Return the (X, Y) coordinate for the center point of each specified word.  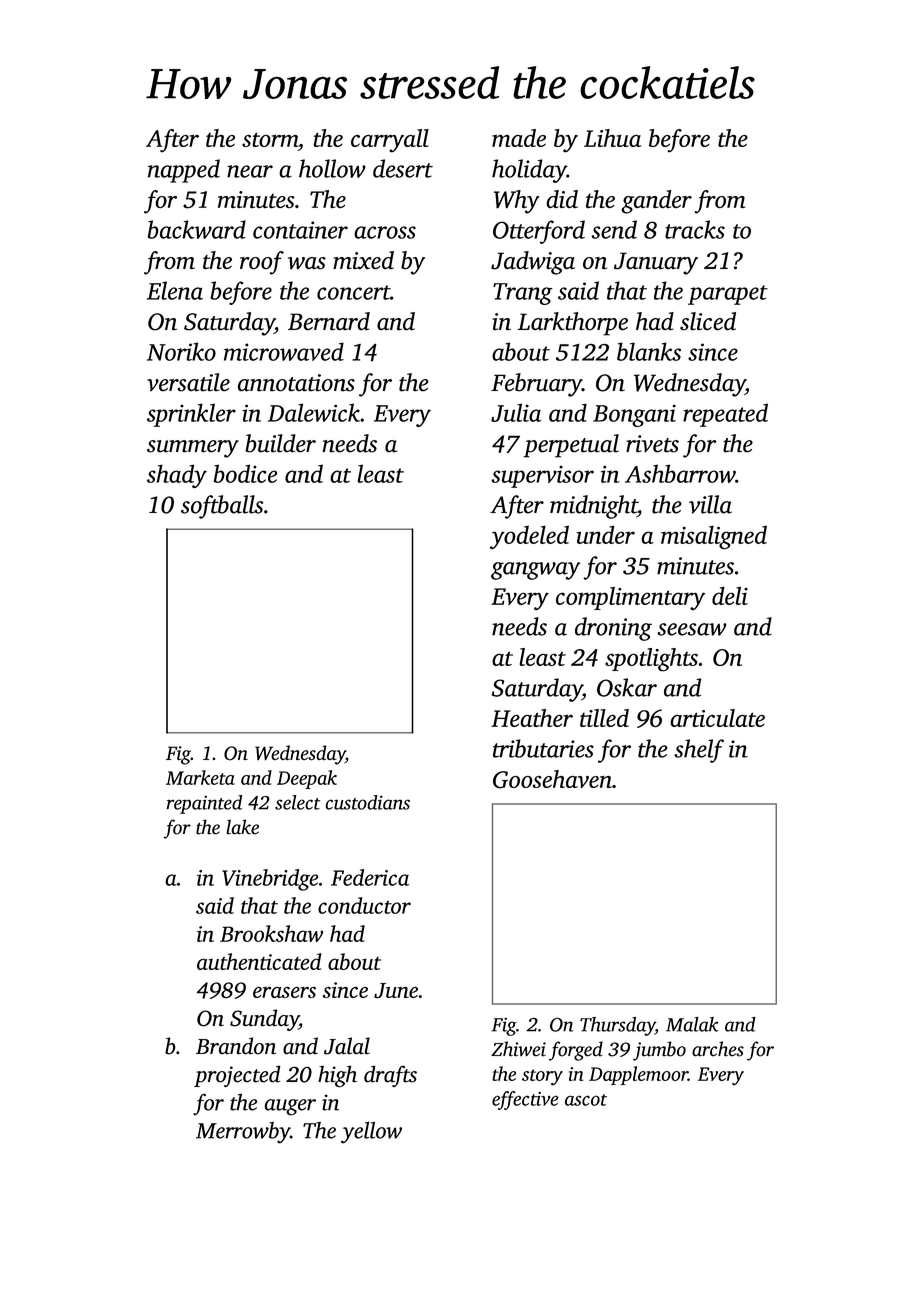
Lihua (612, 138)
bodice (245, 473)
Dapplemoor (638, 1075)
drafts (390, 1076)
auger (290, 1107)
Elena (175, 290)
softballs (222, 507)
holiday (529, 171)
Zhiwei (518, 1049)
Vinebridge (270, 880)
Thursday (617, 1026)
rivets (652, 444)
